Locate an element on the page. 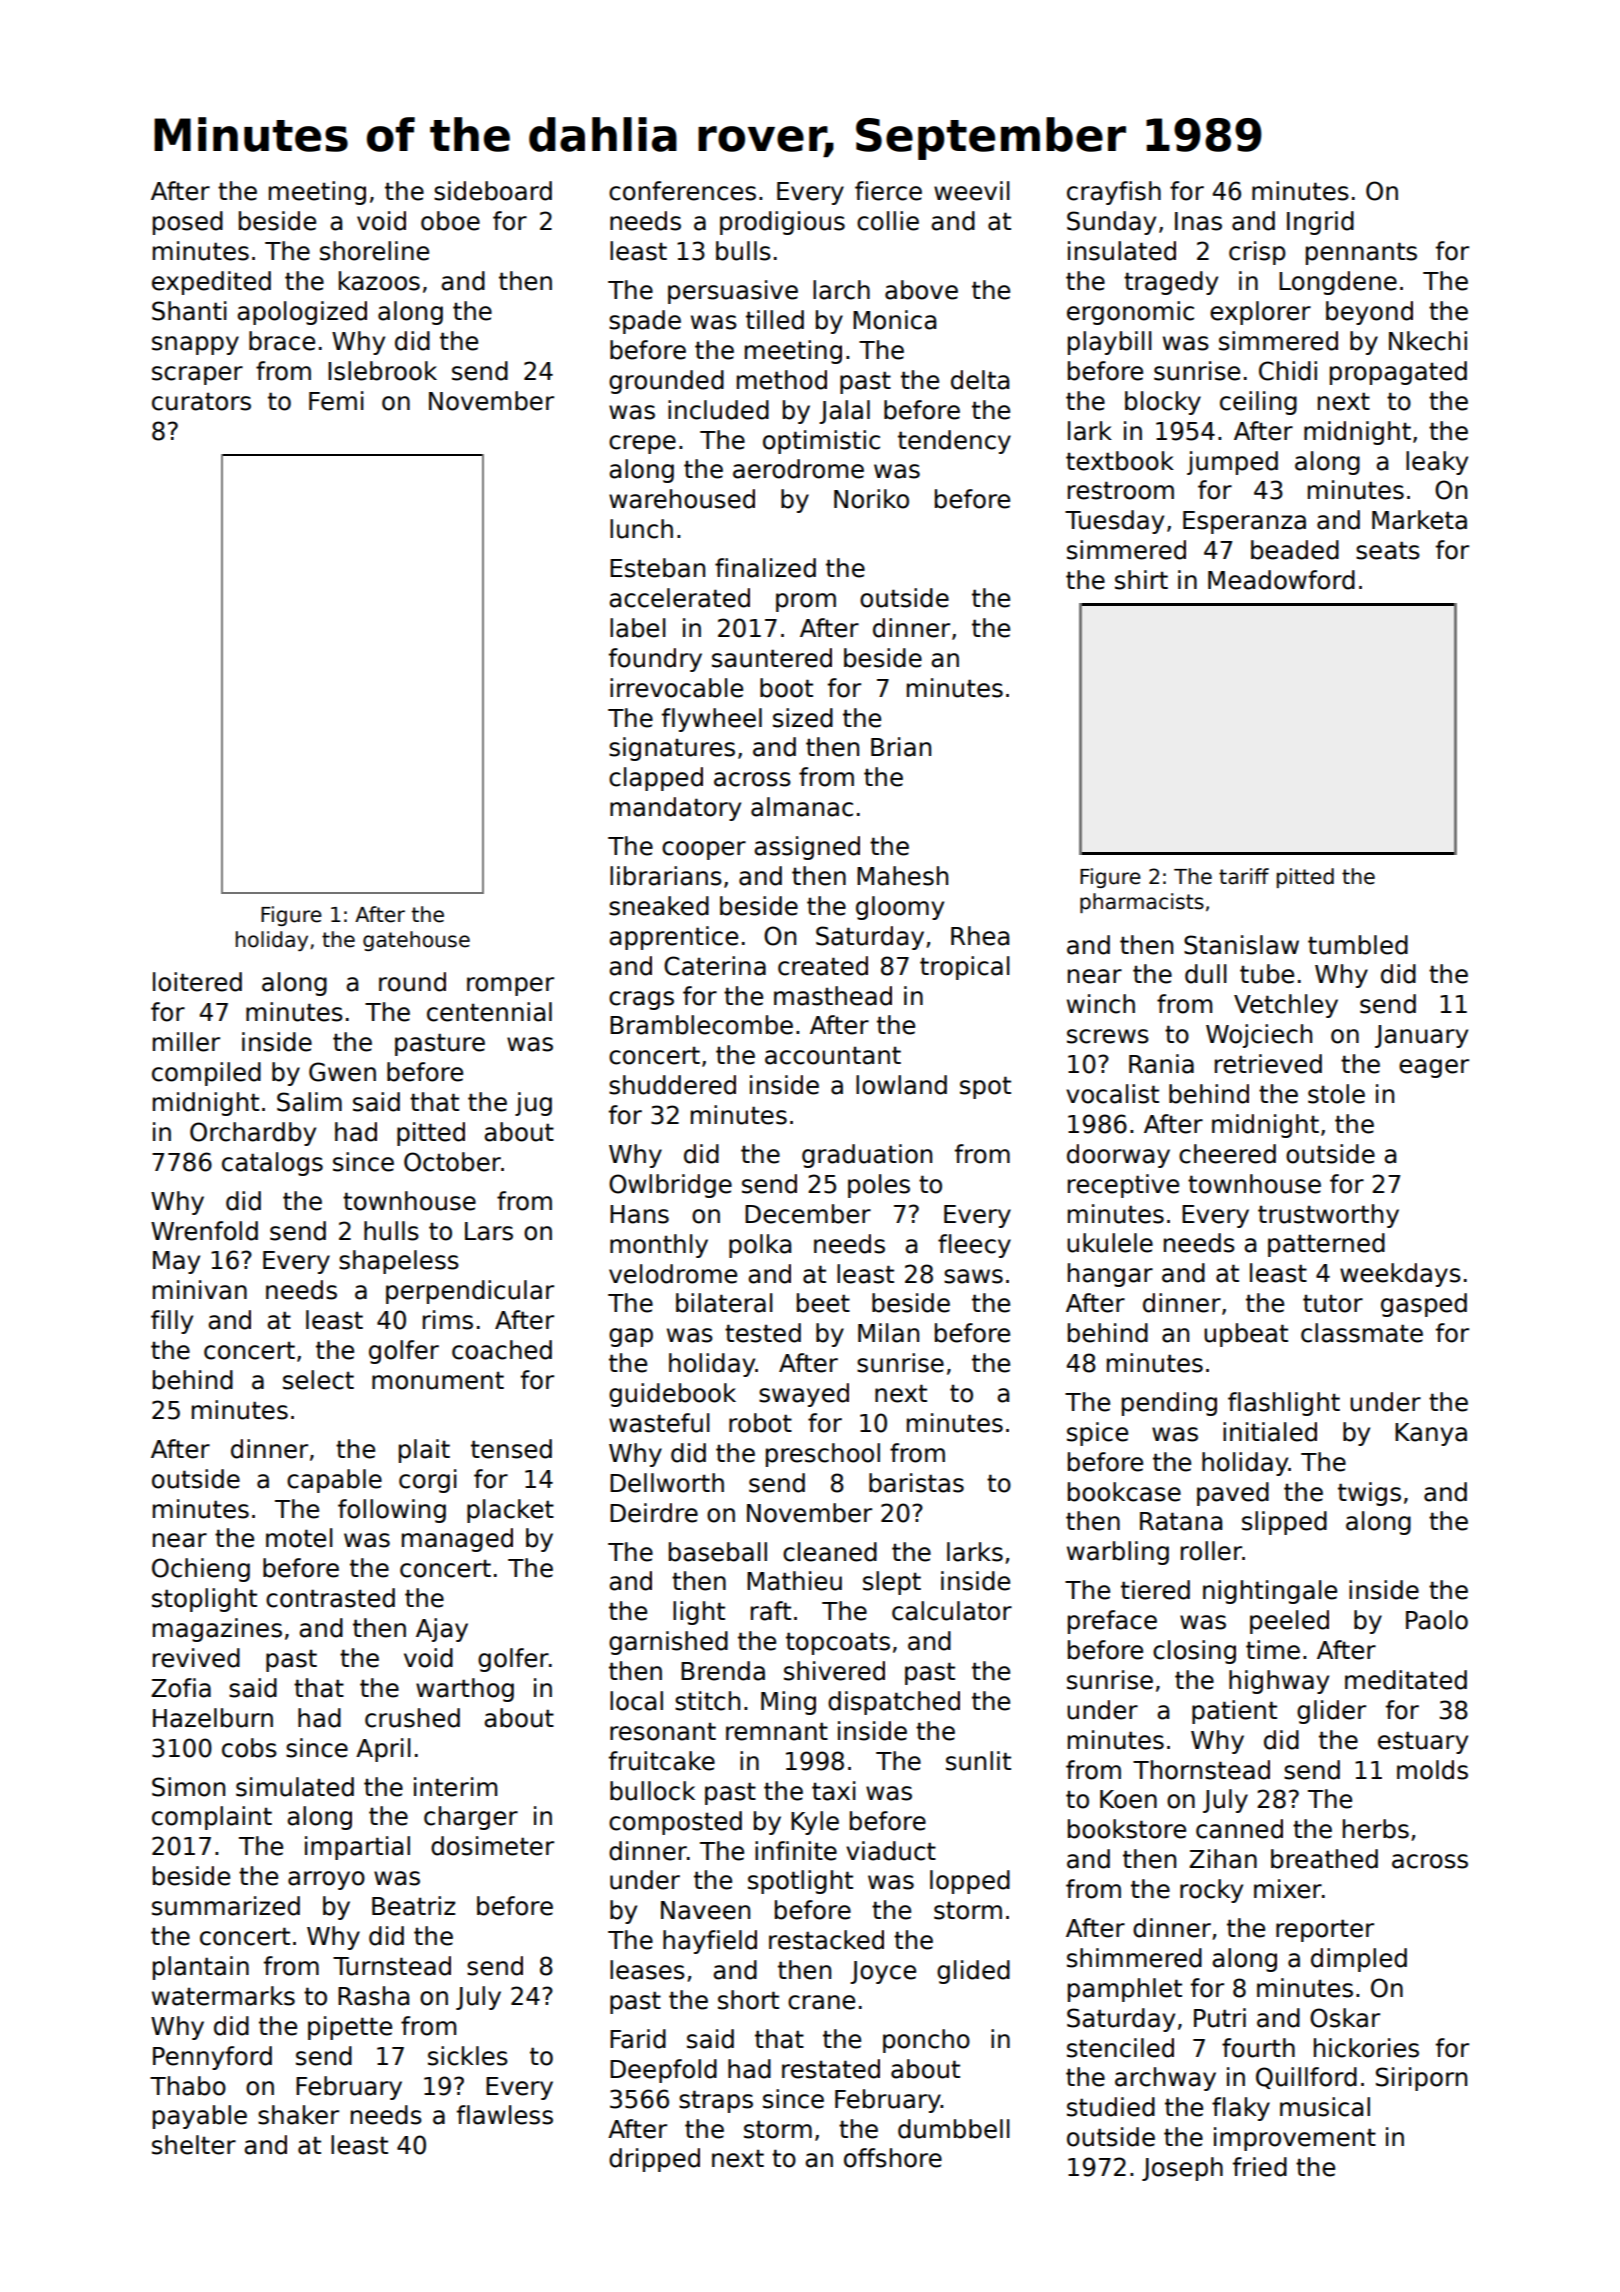 The height and width of the page is (2292, 1620). dripped is located at coordinates (654, 2160).
